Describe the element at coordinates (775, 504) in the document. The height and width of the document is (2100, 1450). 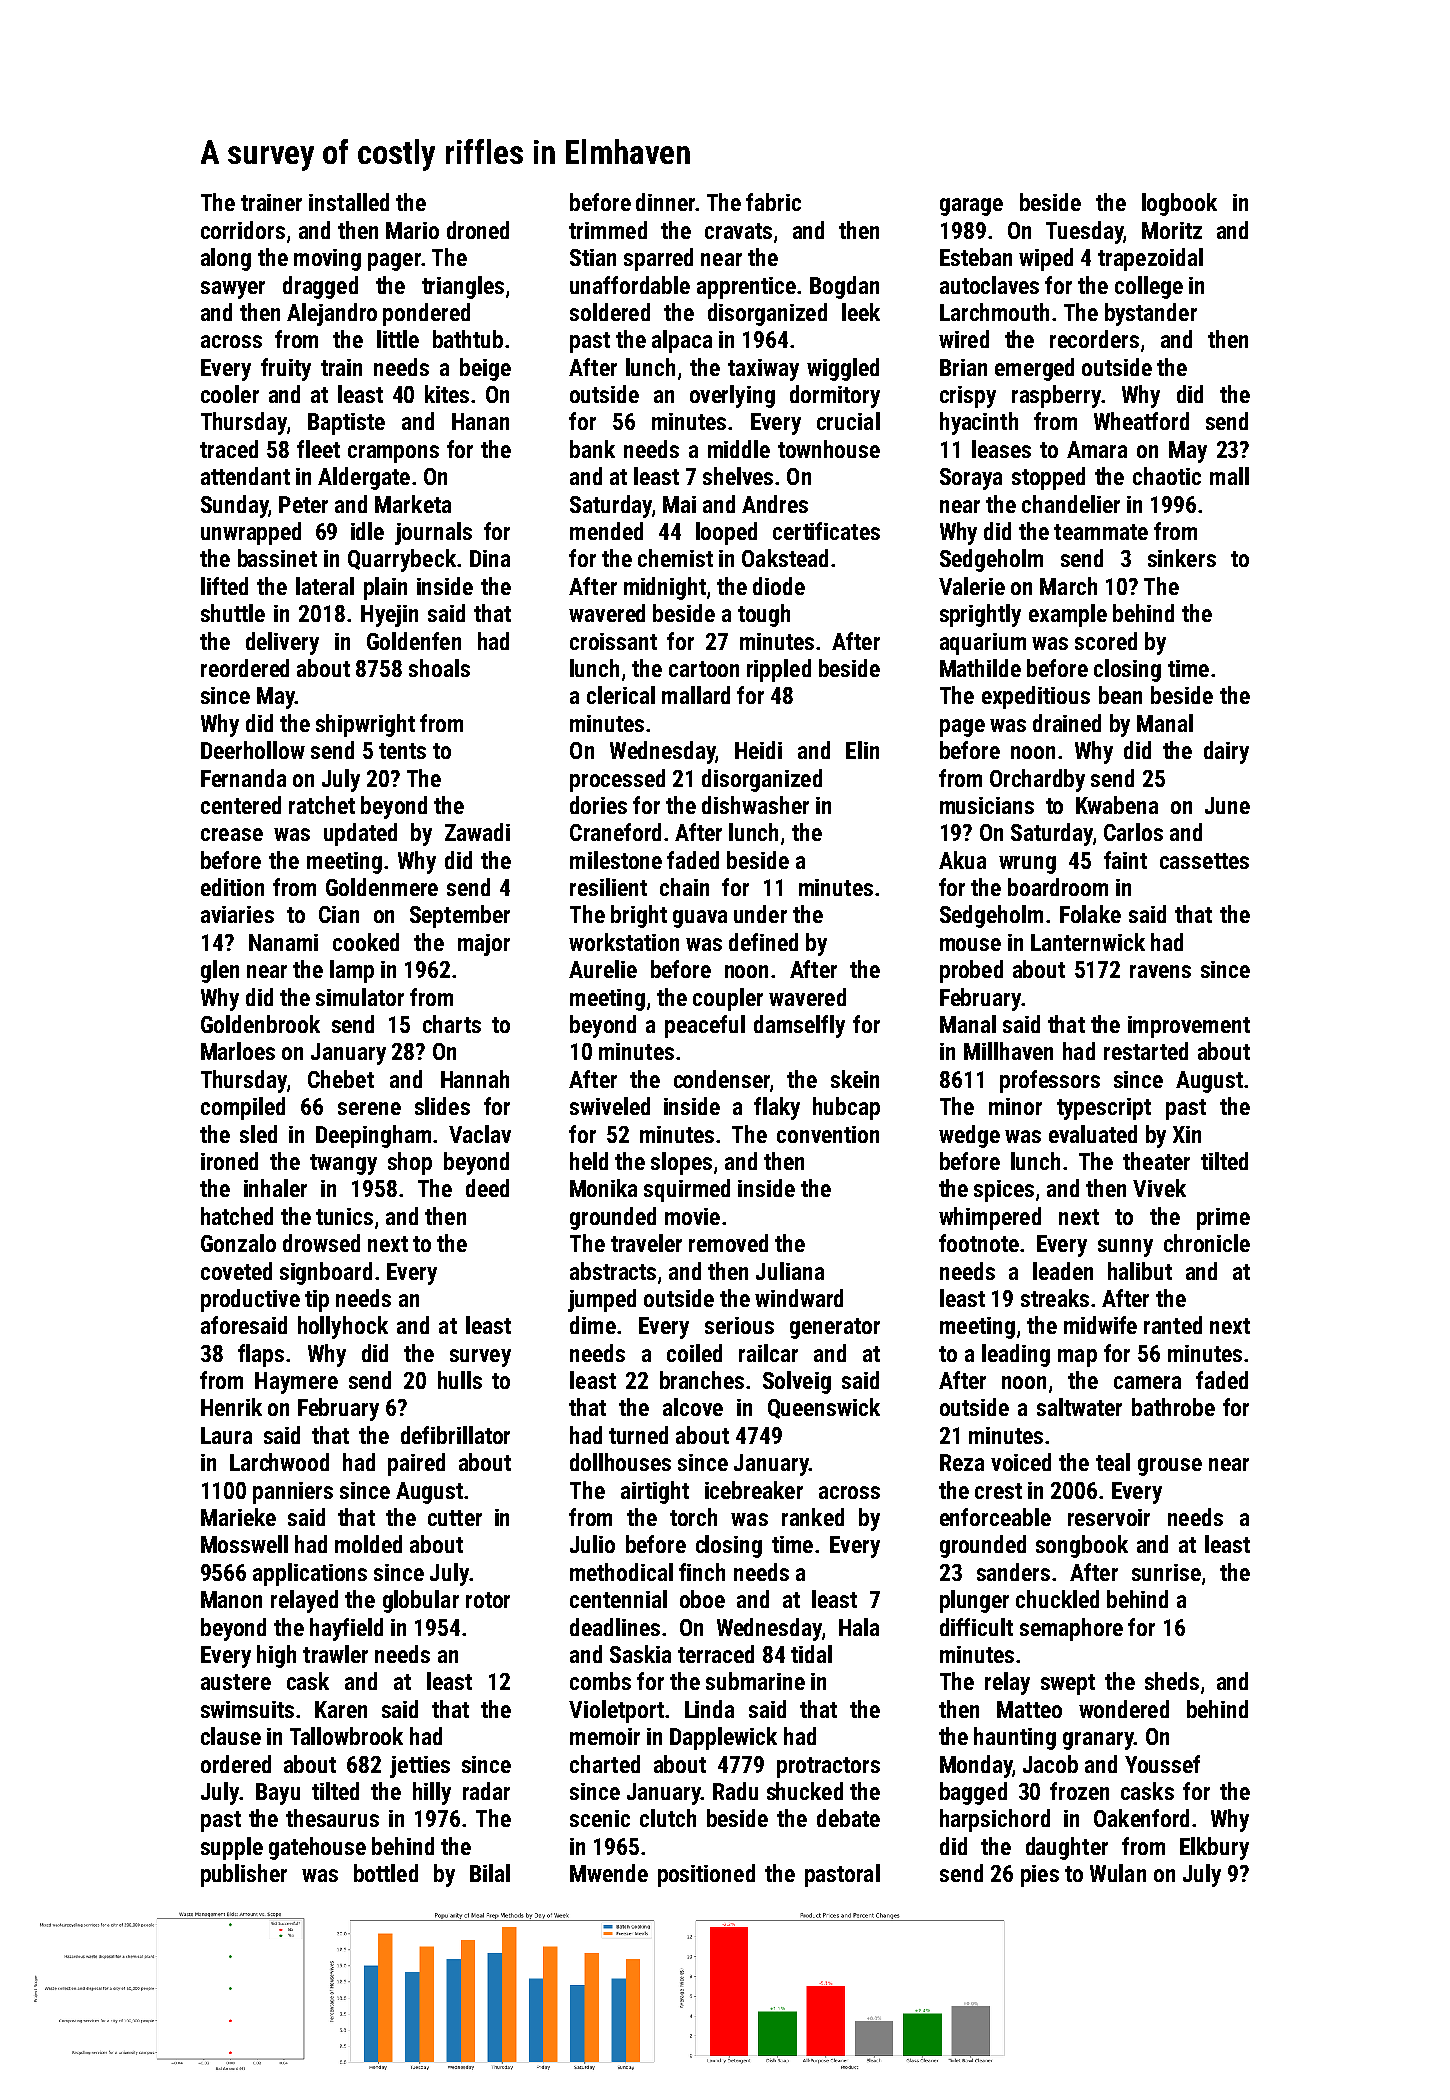
I see `Andres` at that location.
